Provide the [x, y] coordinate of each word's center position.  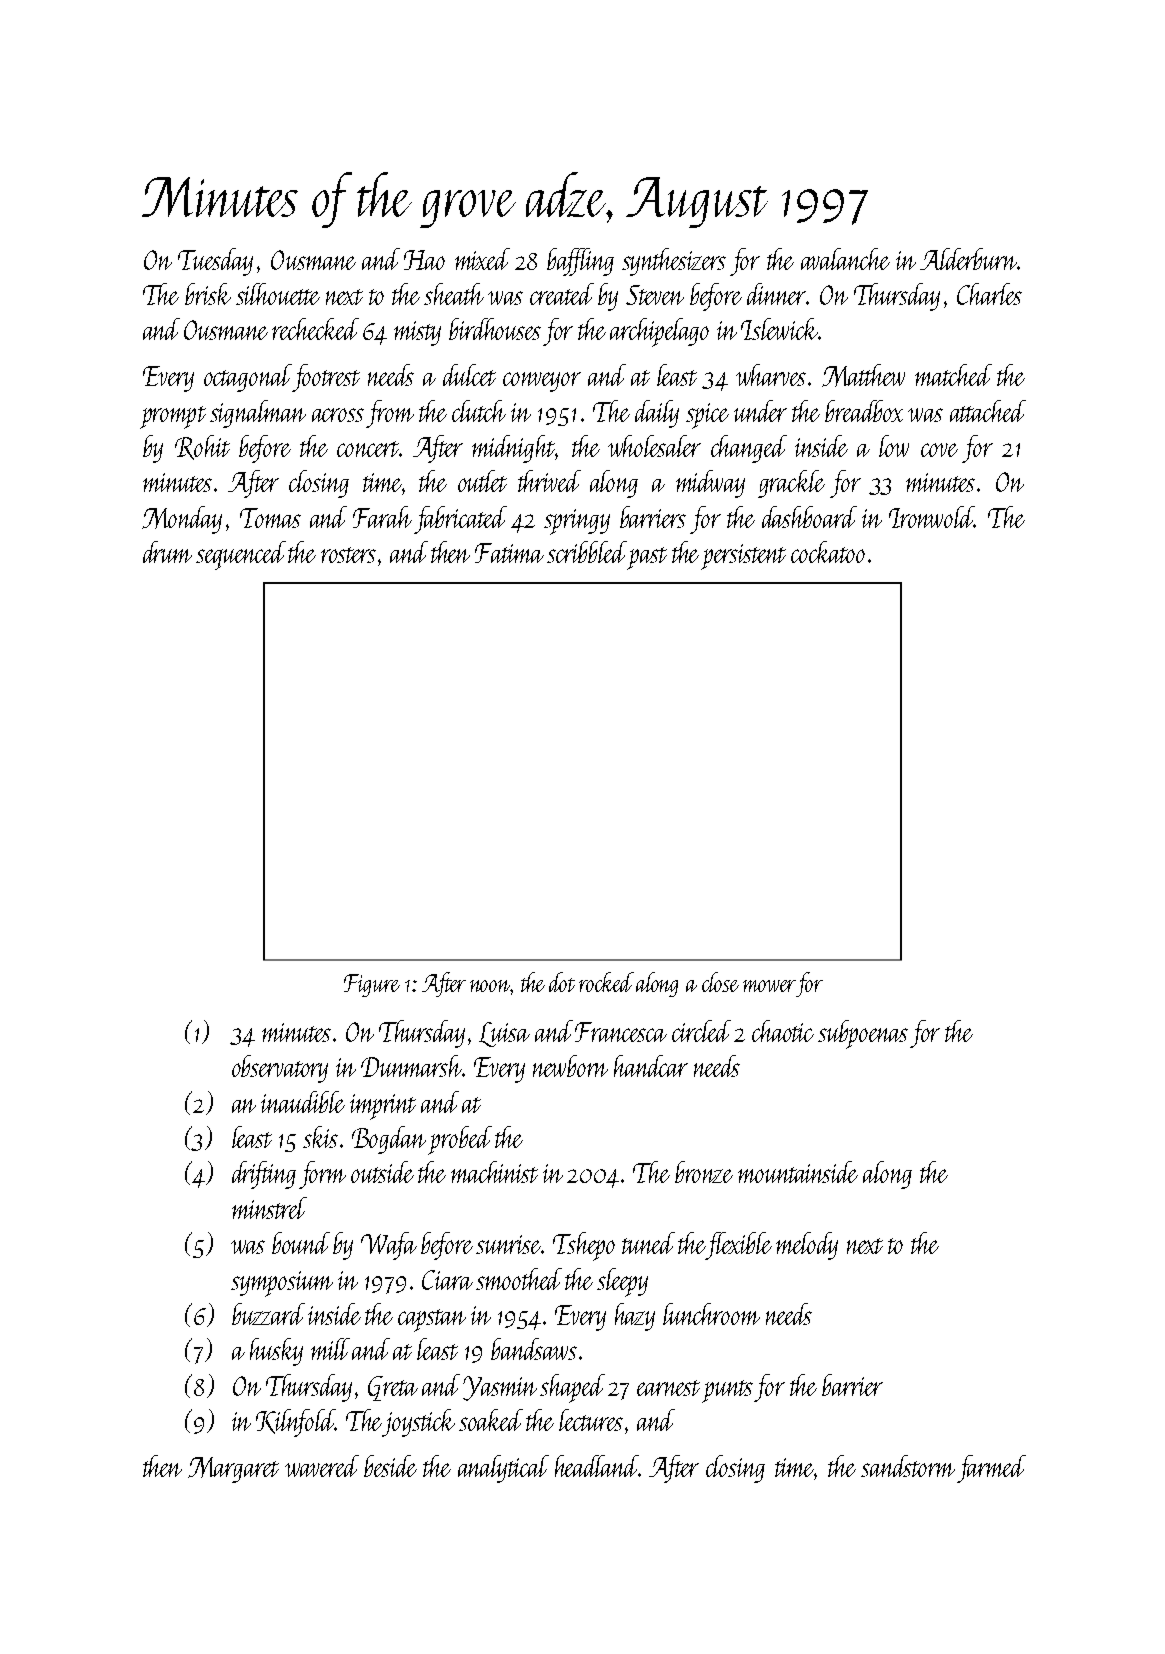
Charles [989, 294]
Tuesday [215, 262]
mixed [482, 259]
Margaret [233, 1470]
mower [769, 986]
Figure [372, 985]
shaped [572, 1388]
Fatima [509, 553]
